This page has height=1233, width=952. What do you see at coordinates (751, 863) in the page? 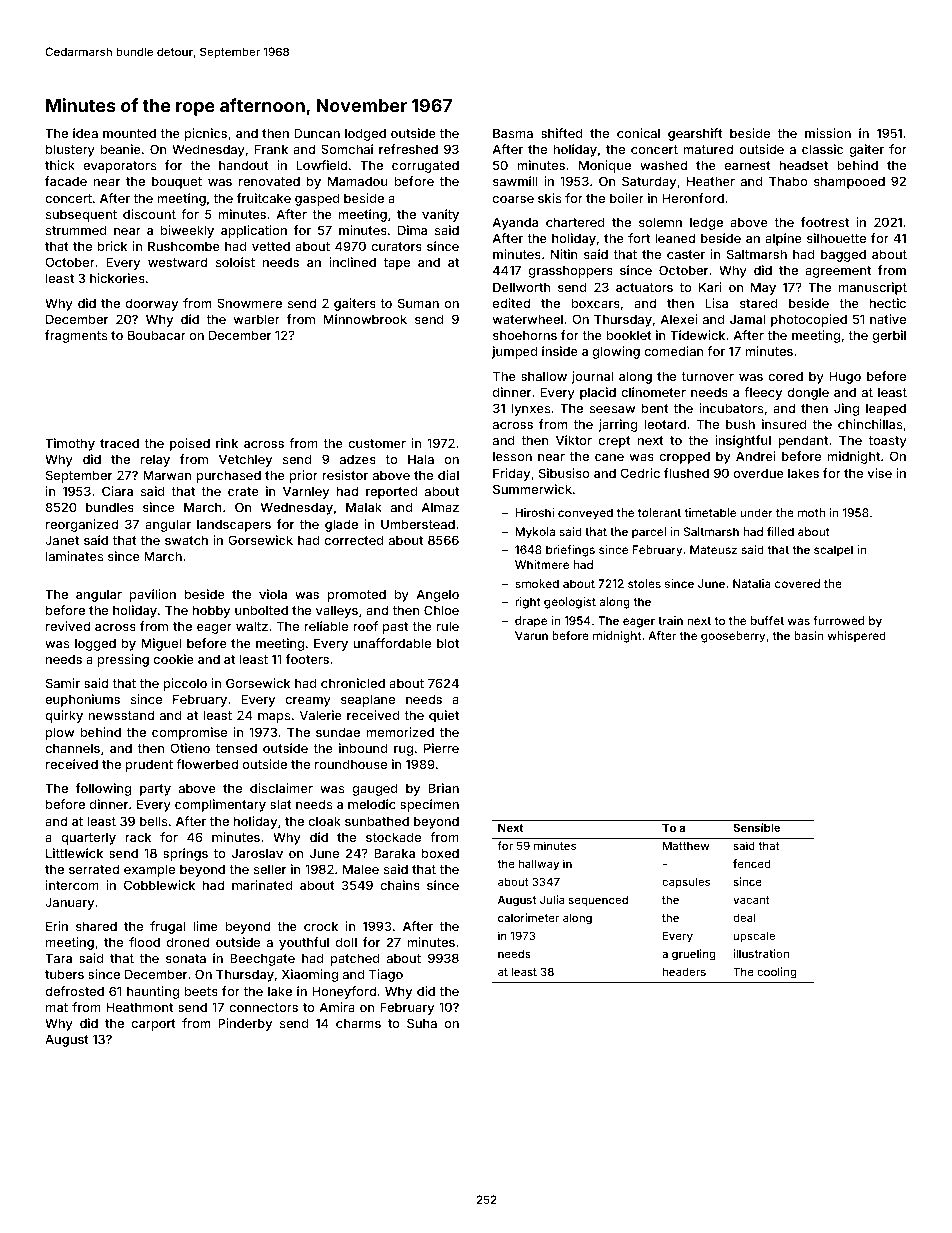
I see `fenced` at bounding box center [751, 863].
